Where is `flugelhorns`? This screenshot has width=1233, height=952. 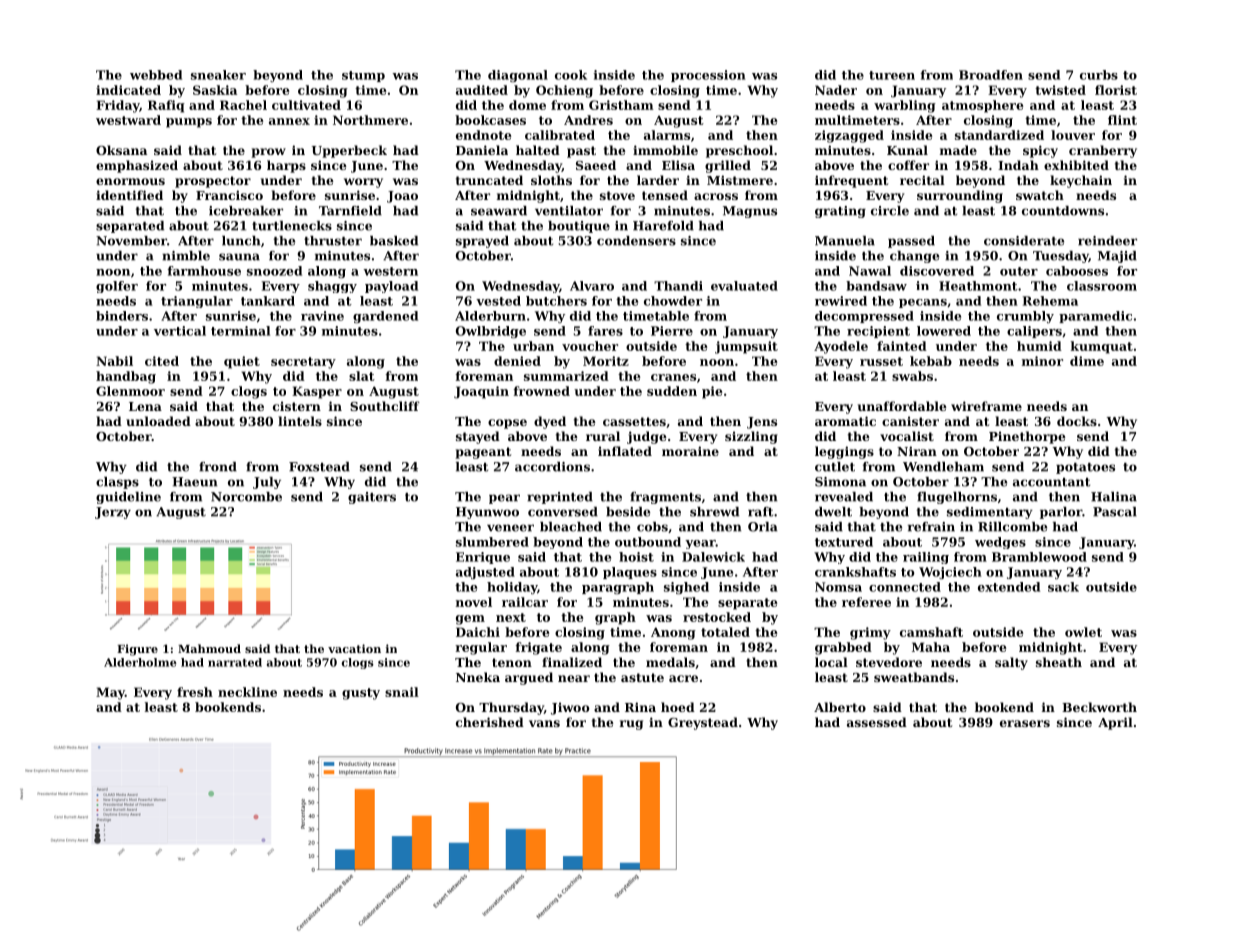 flugelhorns is located at coordinates (957, 498).
